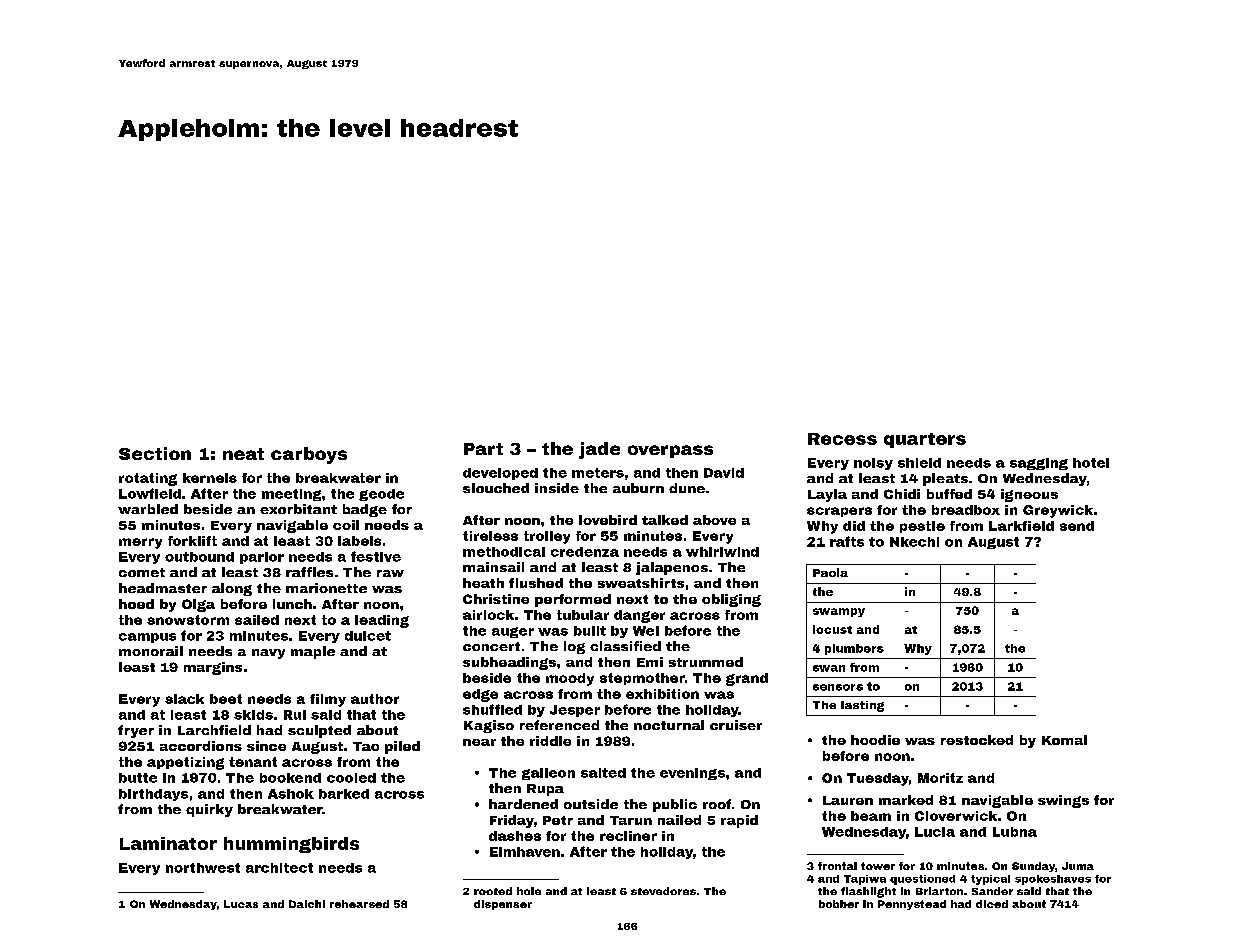  Describe the element at coordinates (862, 706) in the screenshot. I see `lasting` at that location.
